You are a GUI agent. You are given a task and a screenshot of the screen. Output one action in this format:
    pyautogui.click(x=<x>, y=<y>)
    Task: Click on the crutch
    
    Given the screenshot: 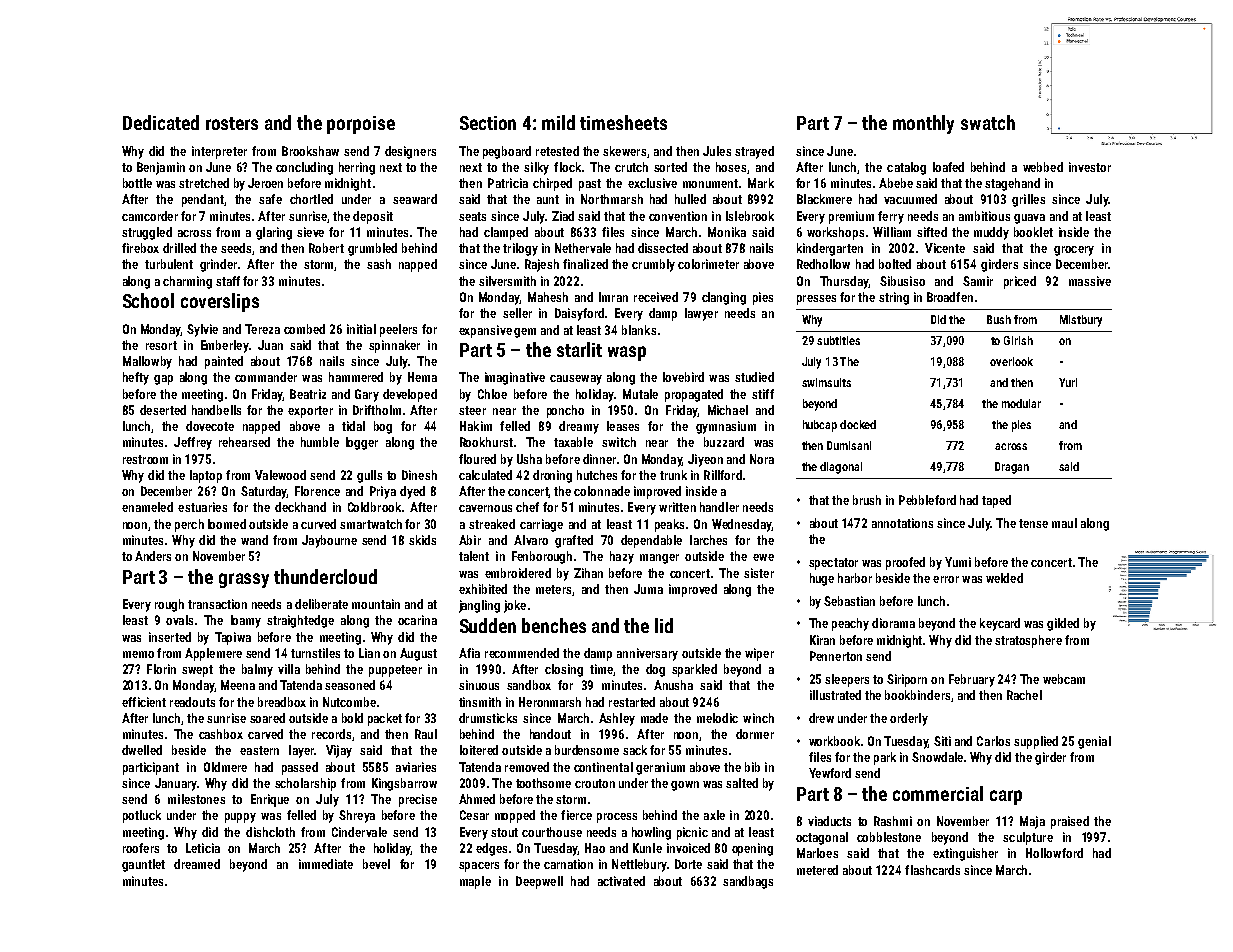 What is the action you would take?
    pyautogui.click(x=631, y=167)
